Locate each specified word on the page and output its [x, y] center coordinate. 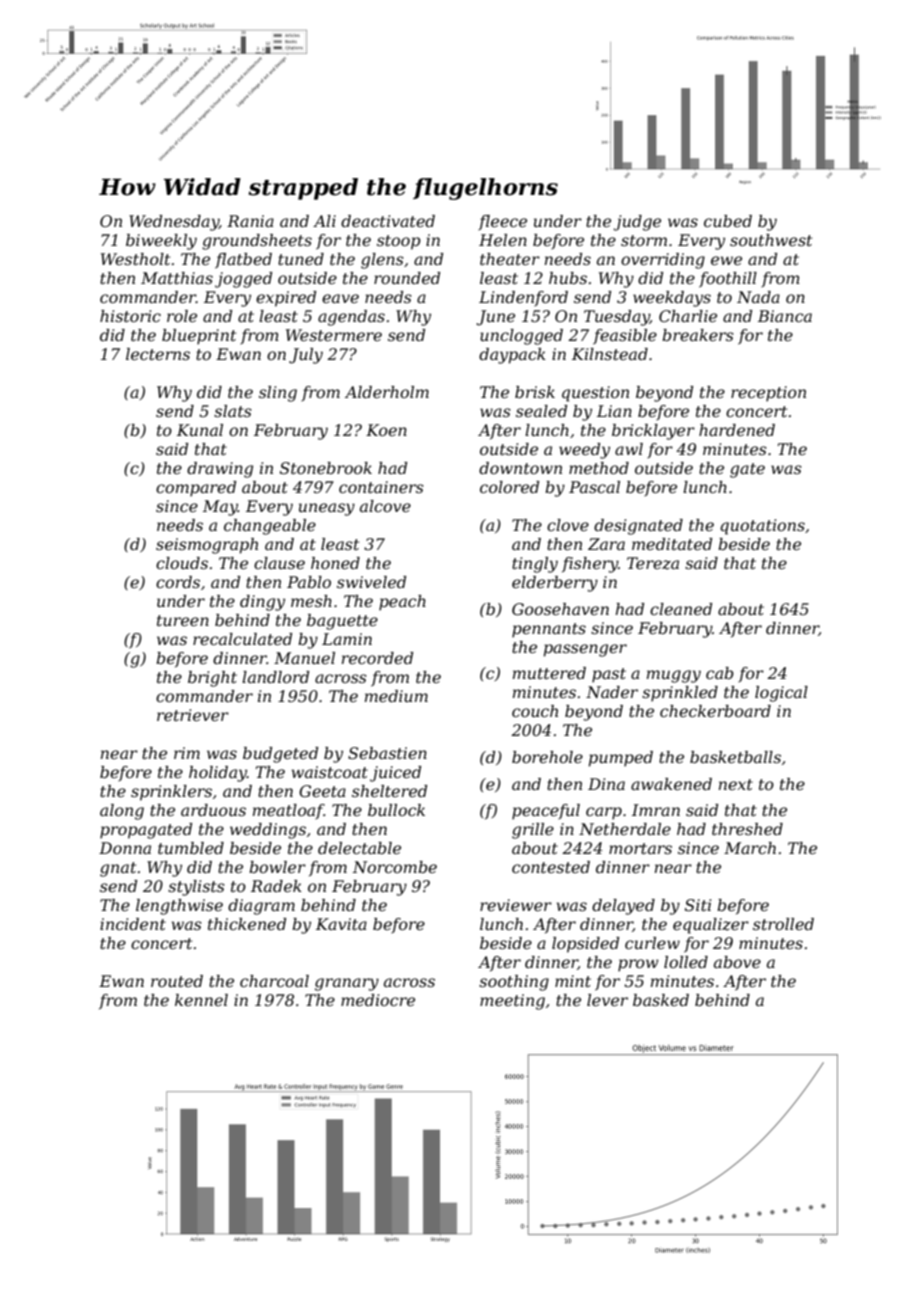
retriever [193, 715]
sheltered [389, 791]
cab [720, 673]
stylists [196, 888]
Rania [250, 221]
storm [644, 240]
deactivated [388, 221]
